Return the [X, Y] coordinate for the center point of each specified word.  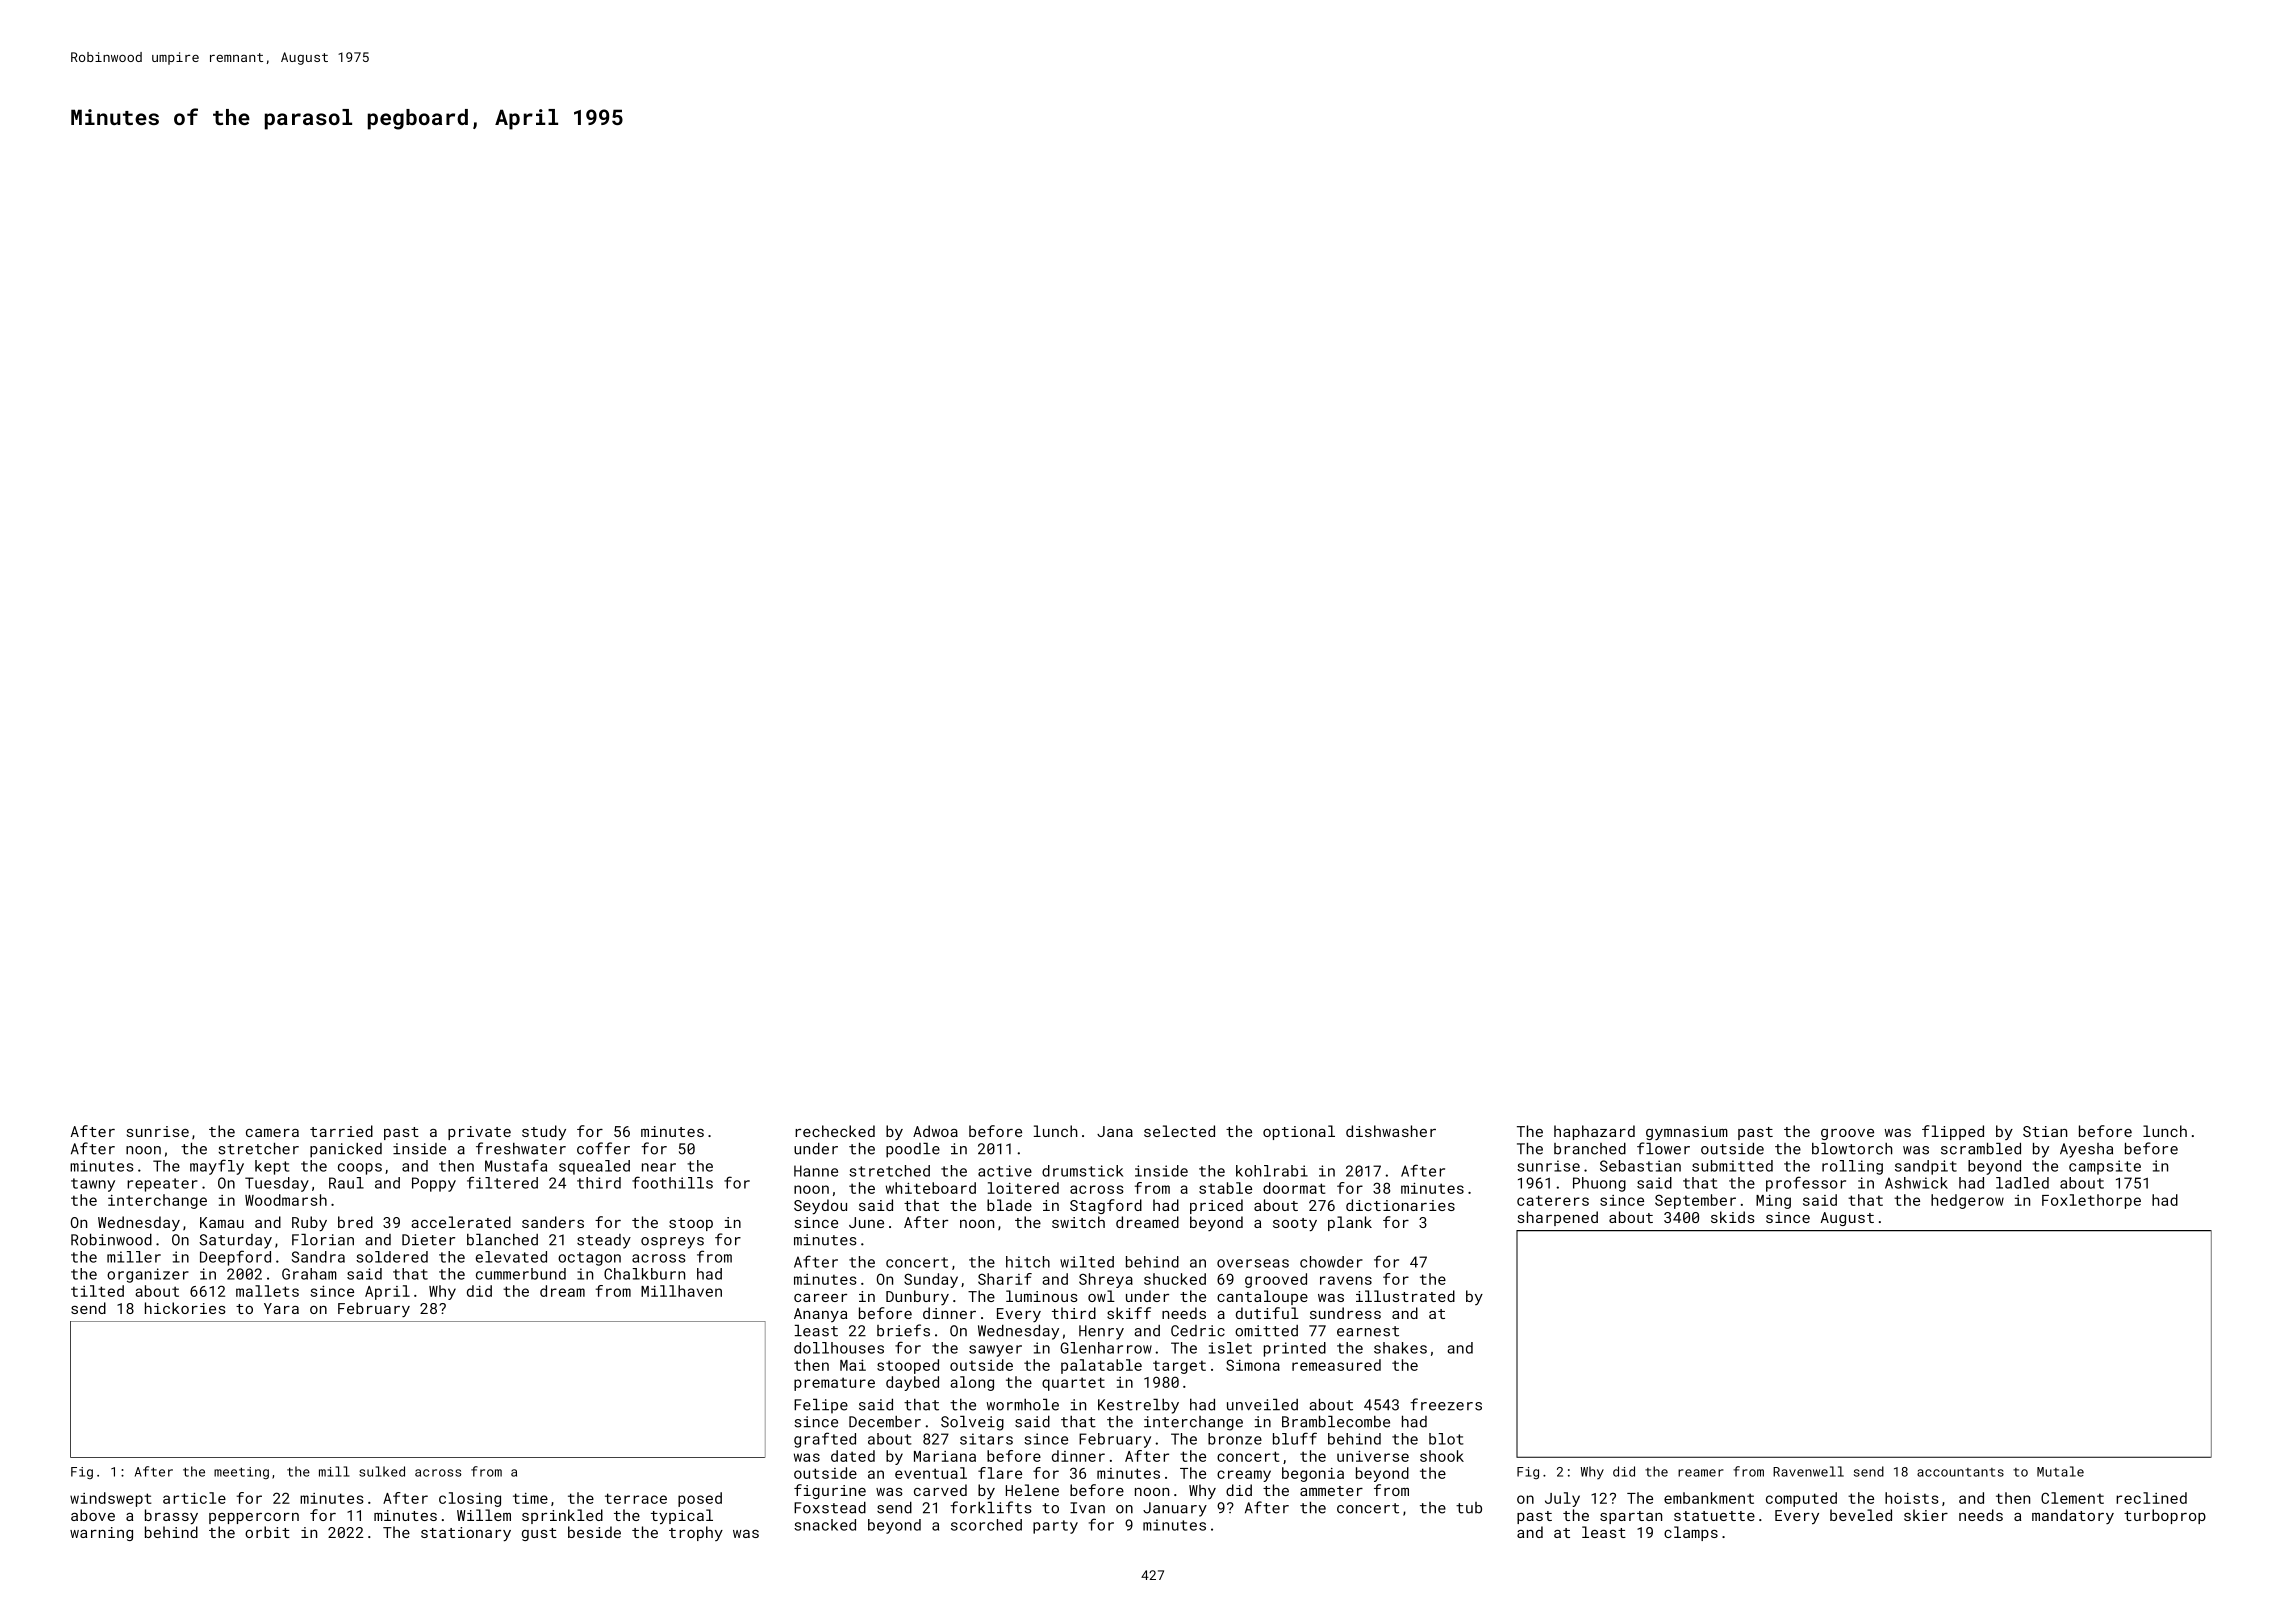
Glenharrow [1106, 1348]
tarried [341, 1131]
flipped [1953, 1132]
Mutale [2060, 1471]
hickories [185, 1308]
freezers [1446, 1404]
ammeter [1331, 1491]
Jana [1115, 1131]
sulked [382, 1471]
